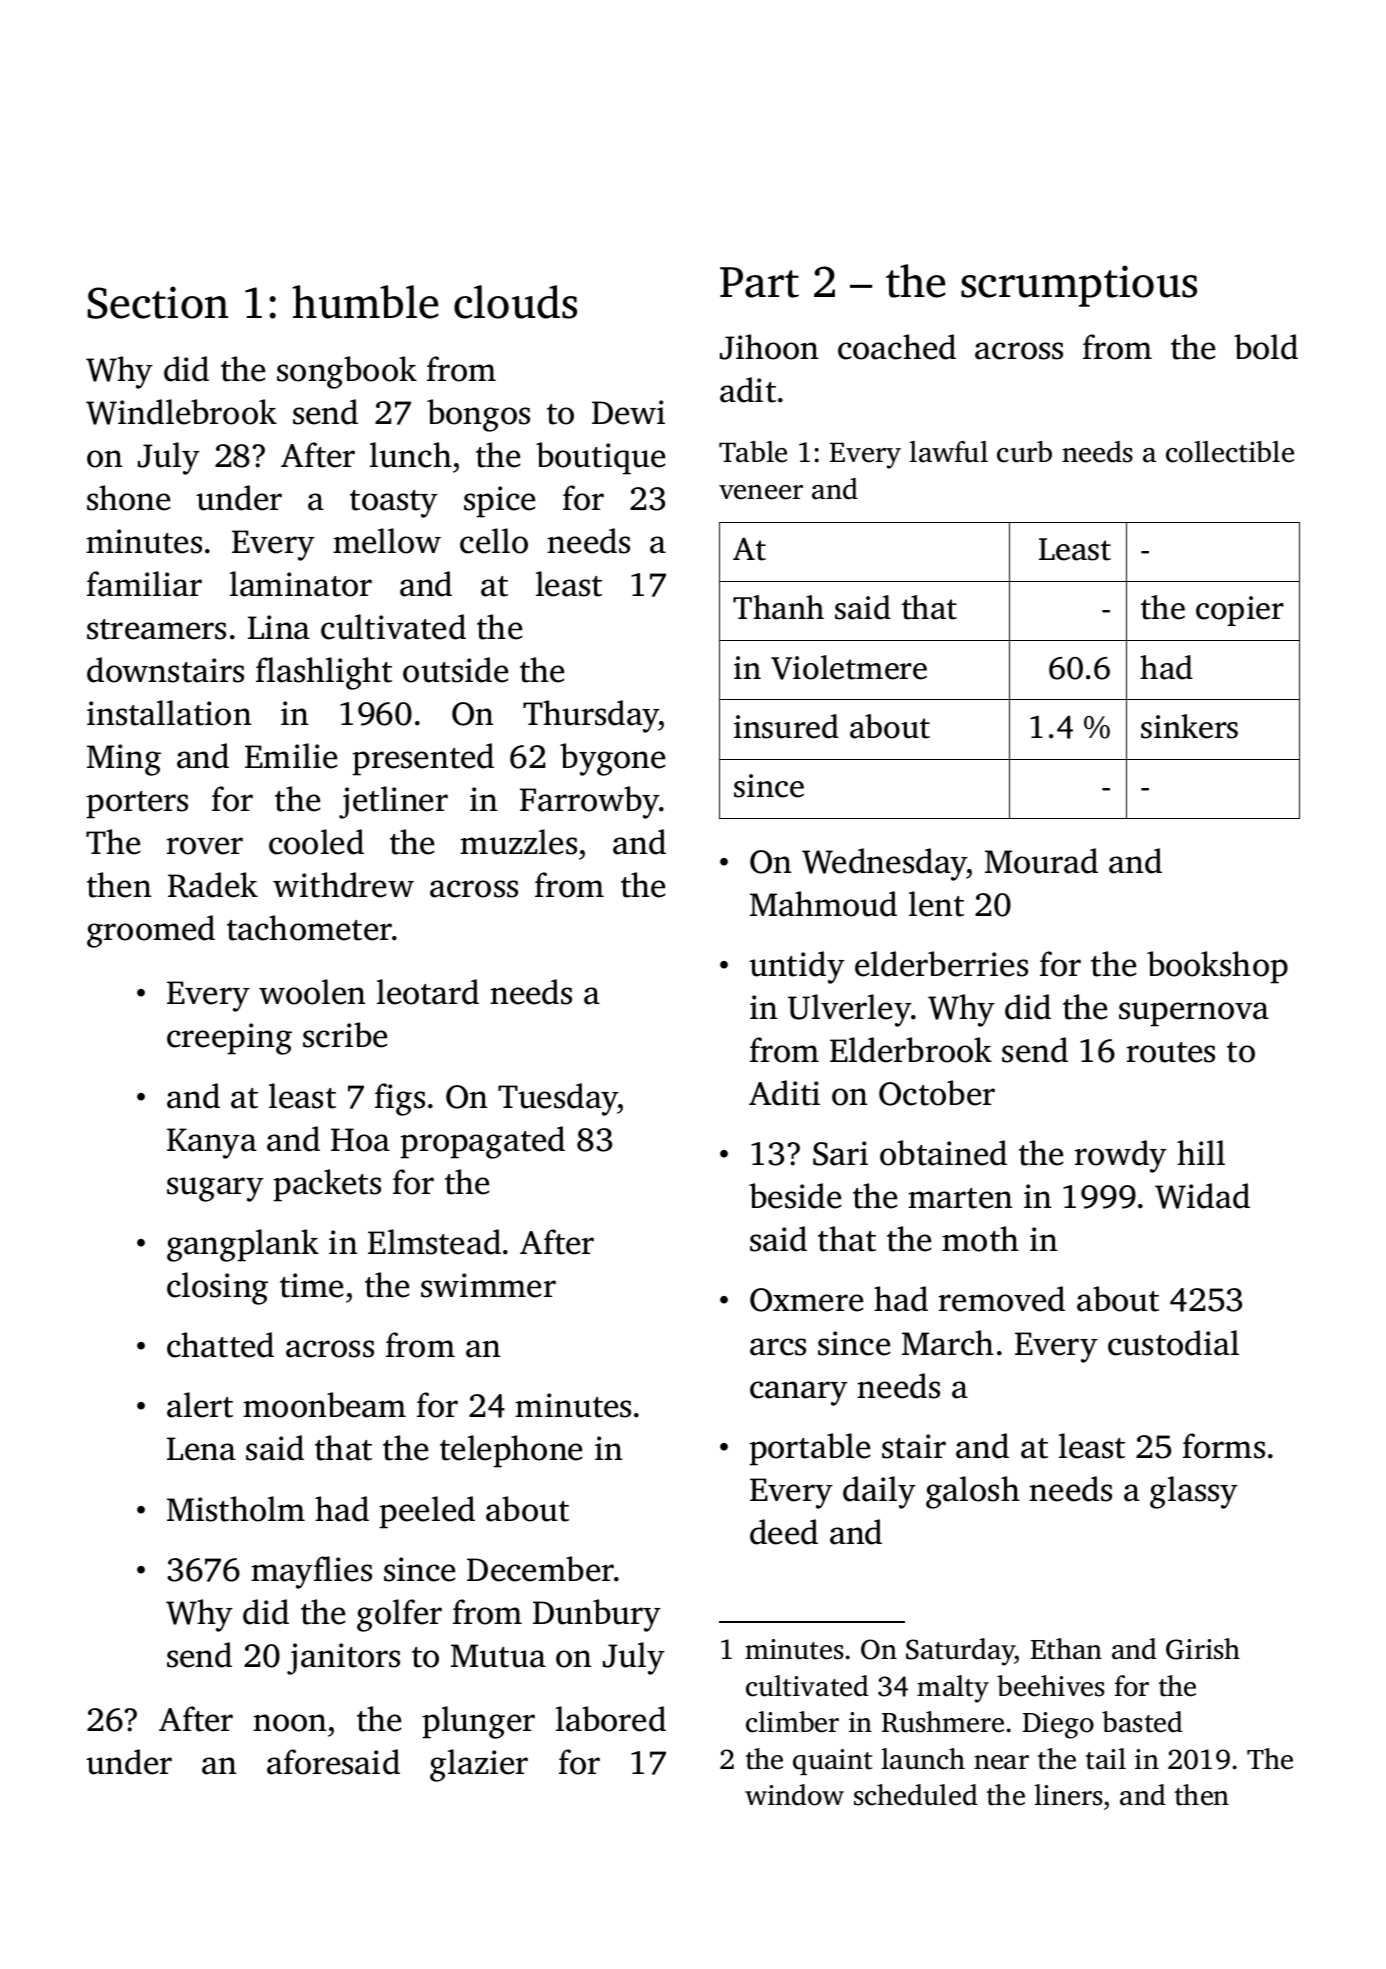 Image resolution: width=1386 pixels, height=1969 pixels. I want to click on noon, so click(289, 1723).
